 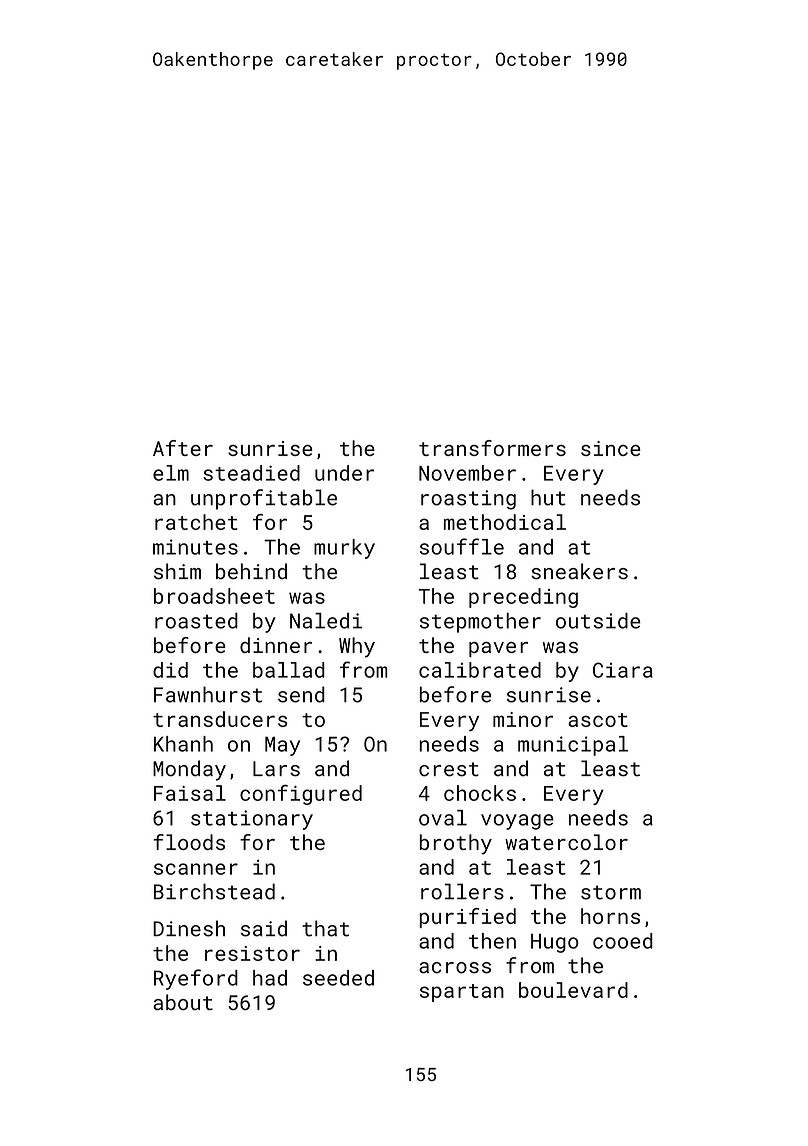 I want to click on since, so click(x=610, y=448).
